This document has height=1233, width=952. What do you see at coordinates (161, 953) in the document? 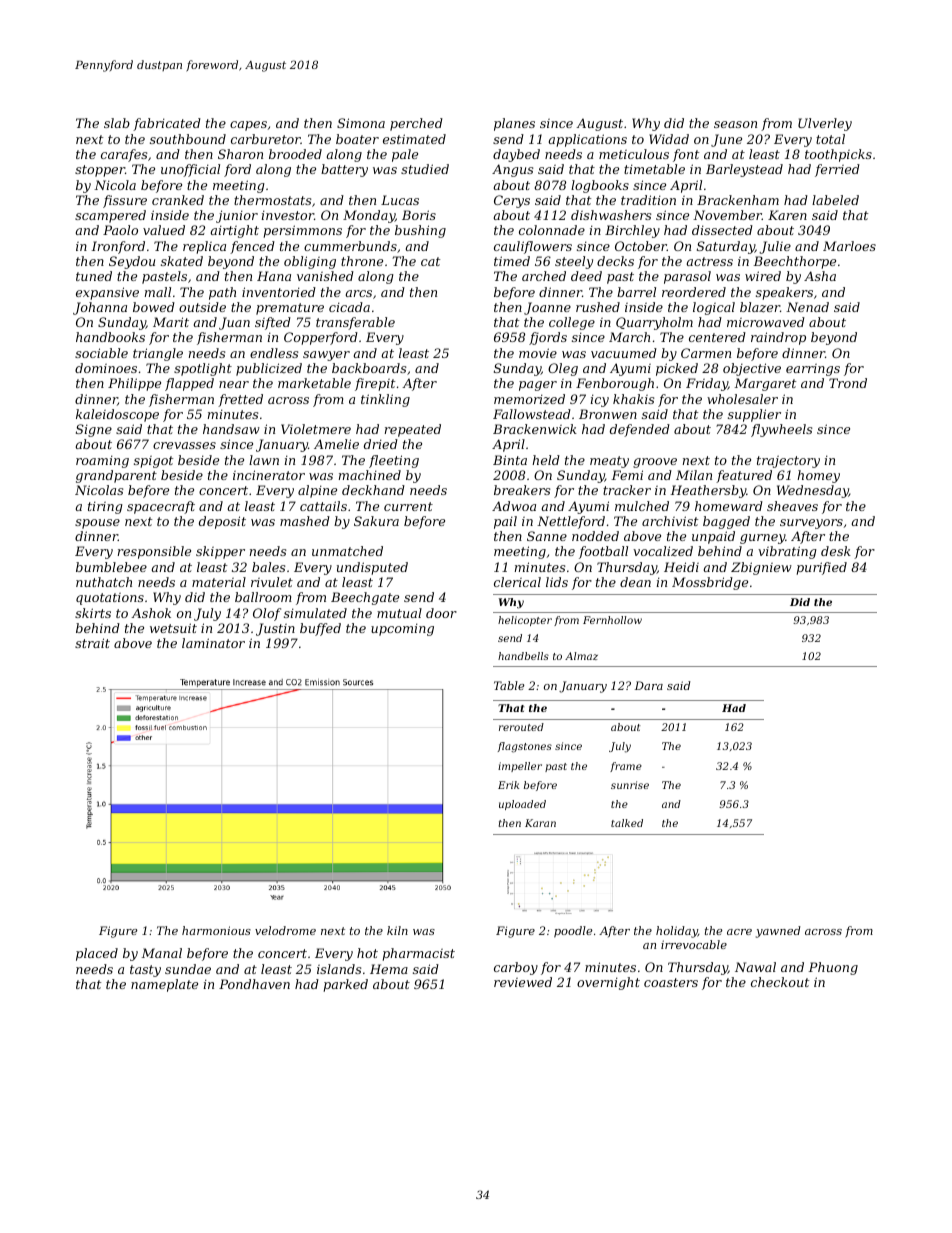
I see `Manal` at bounding box center [161, 953].
